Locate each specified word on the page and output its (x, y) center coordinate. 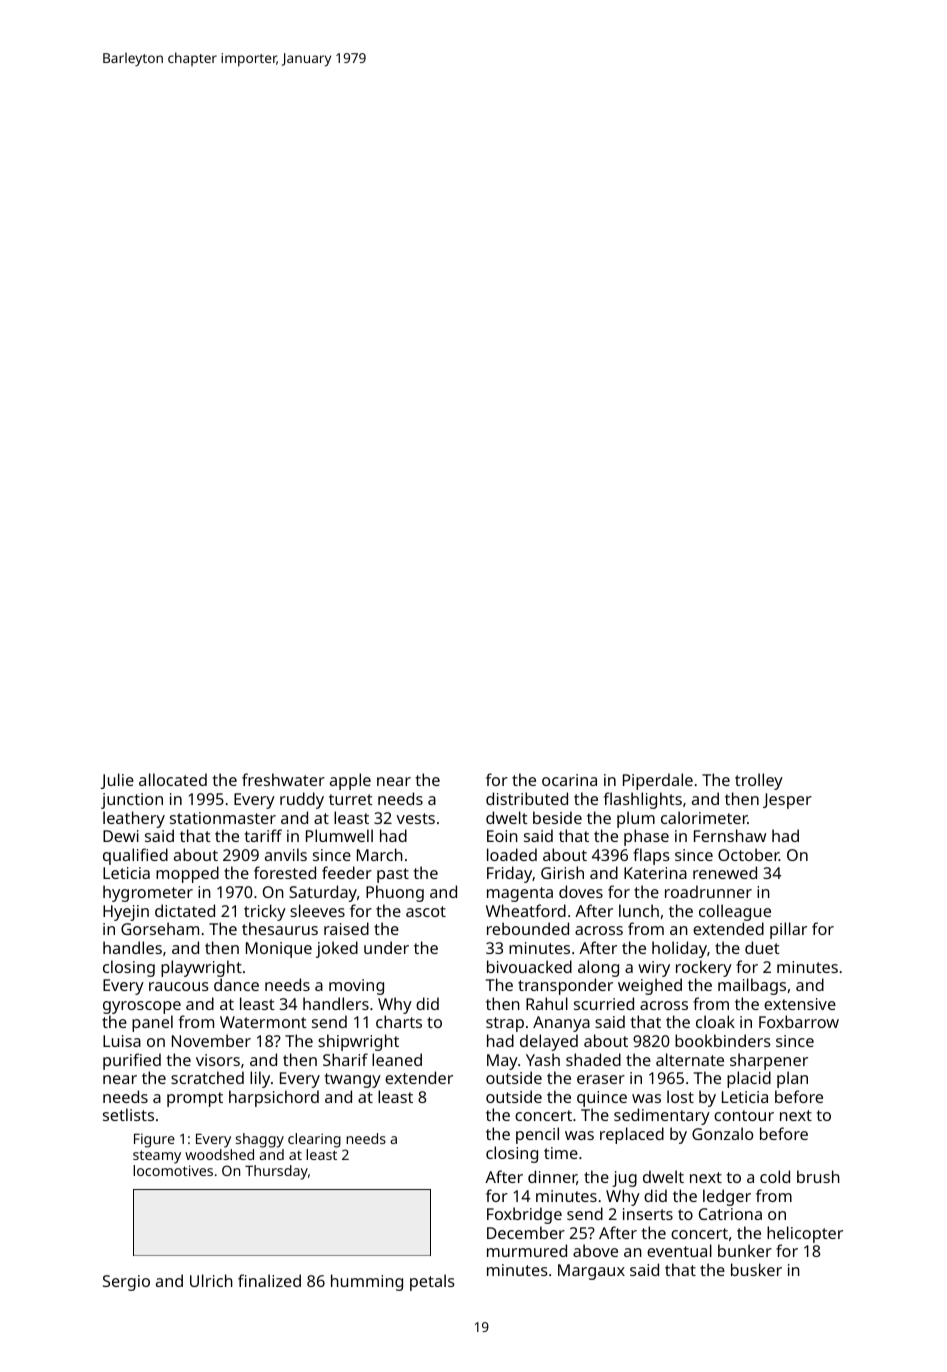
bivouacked (529, 966)
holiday (679, 949)
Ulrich (211, 1280)
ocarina (569, 780)
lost (680, 1096)
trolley (759, 781)
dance (236, 984)
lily (260, 1079)
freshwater (283, 779)
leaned (397, 1059)
